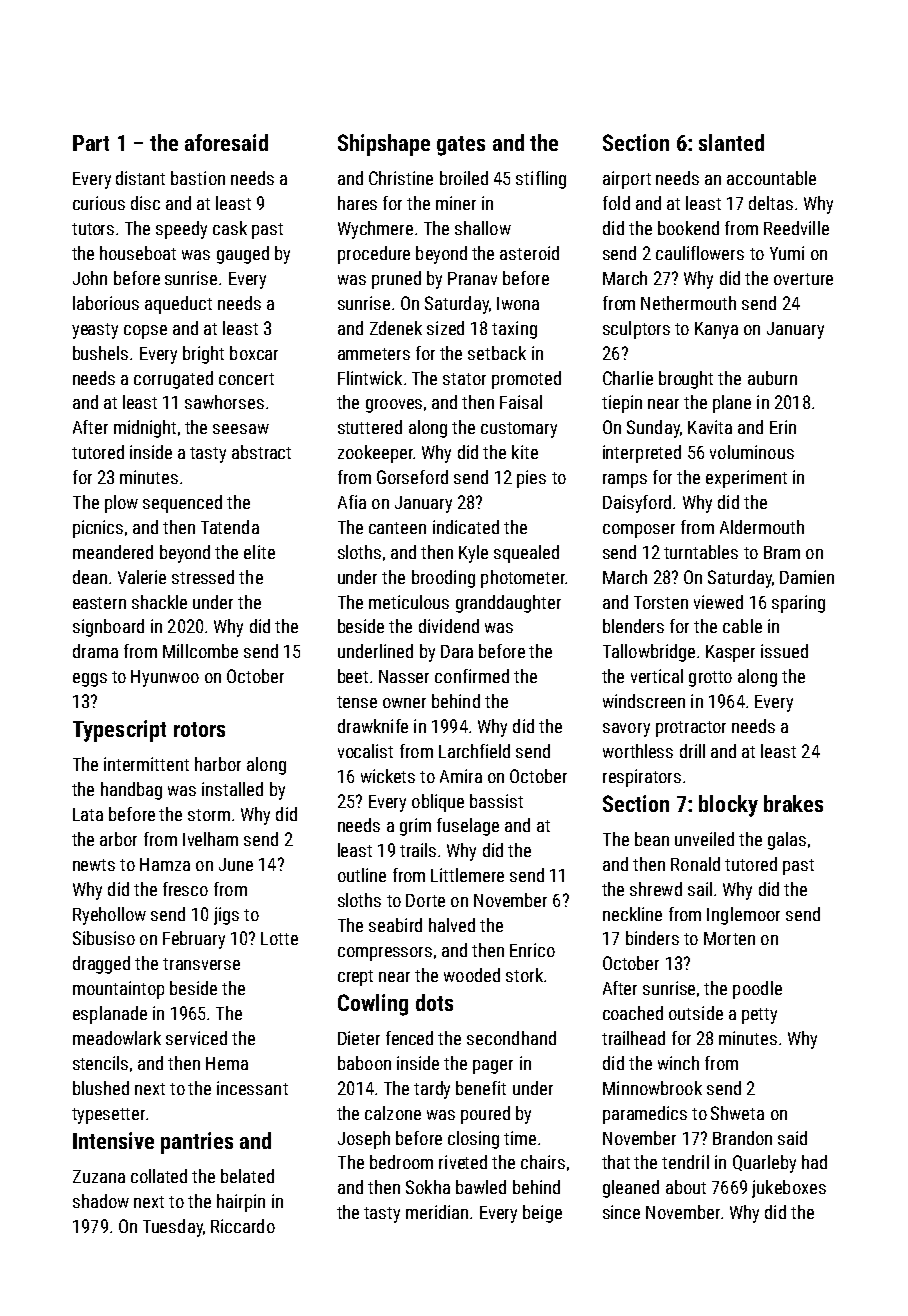 Image resolution: width=908 pixels, height=1316 pixels. Describe the element at coordinates (226, 916) in the page. I see `jigs` at that location.
